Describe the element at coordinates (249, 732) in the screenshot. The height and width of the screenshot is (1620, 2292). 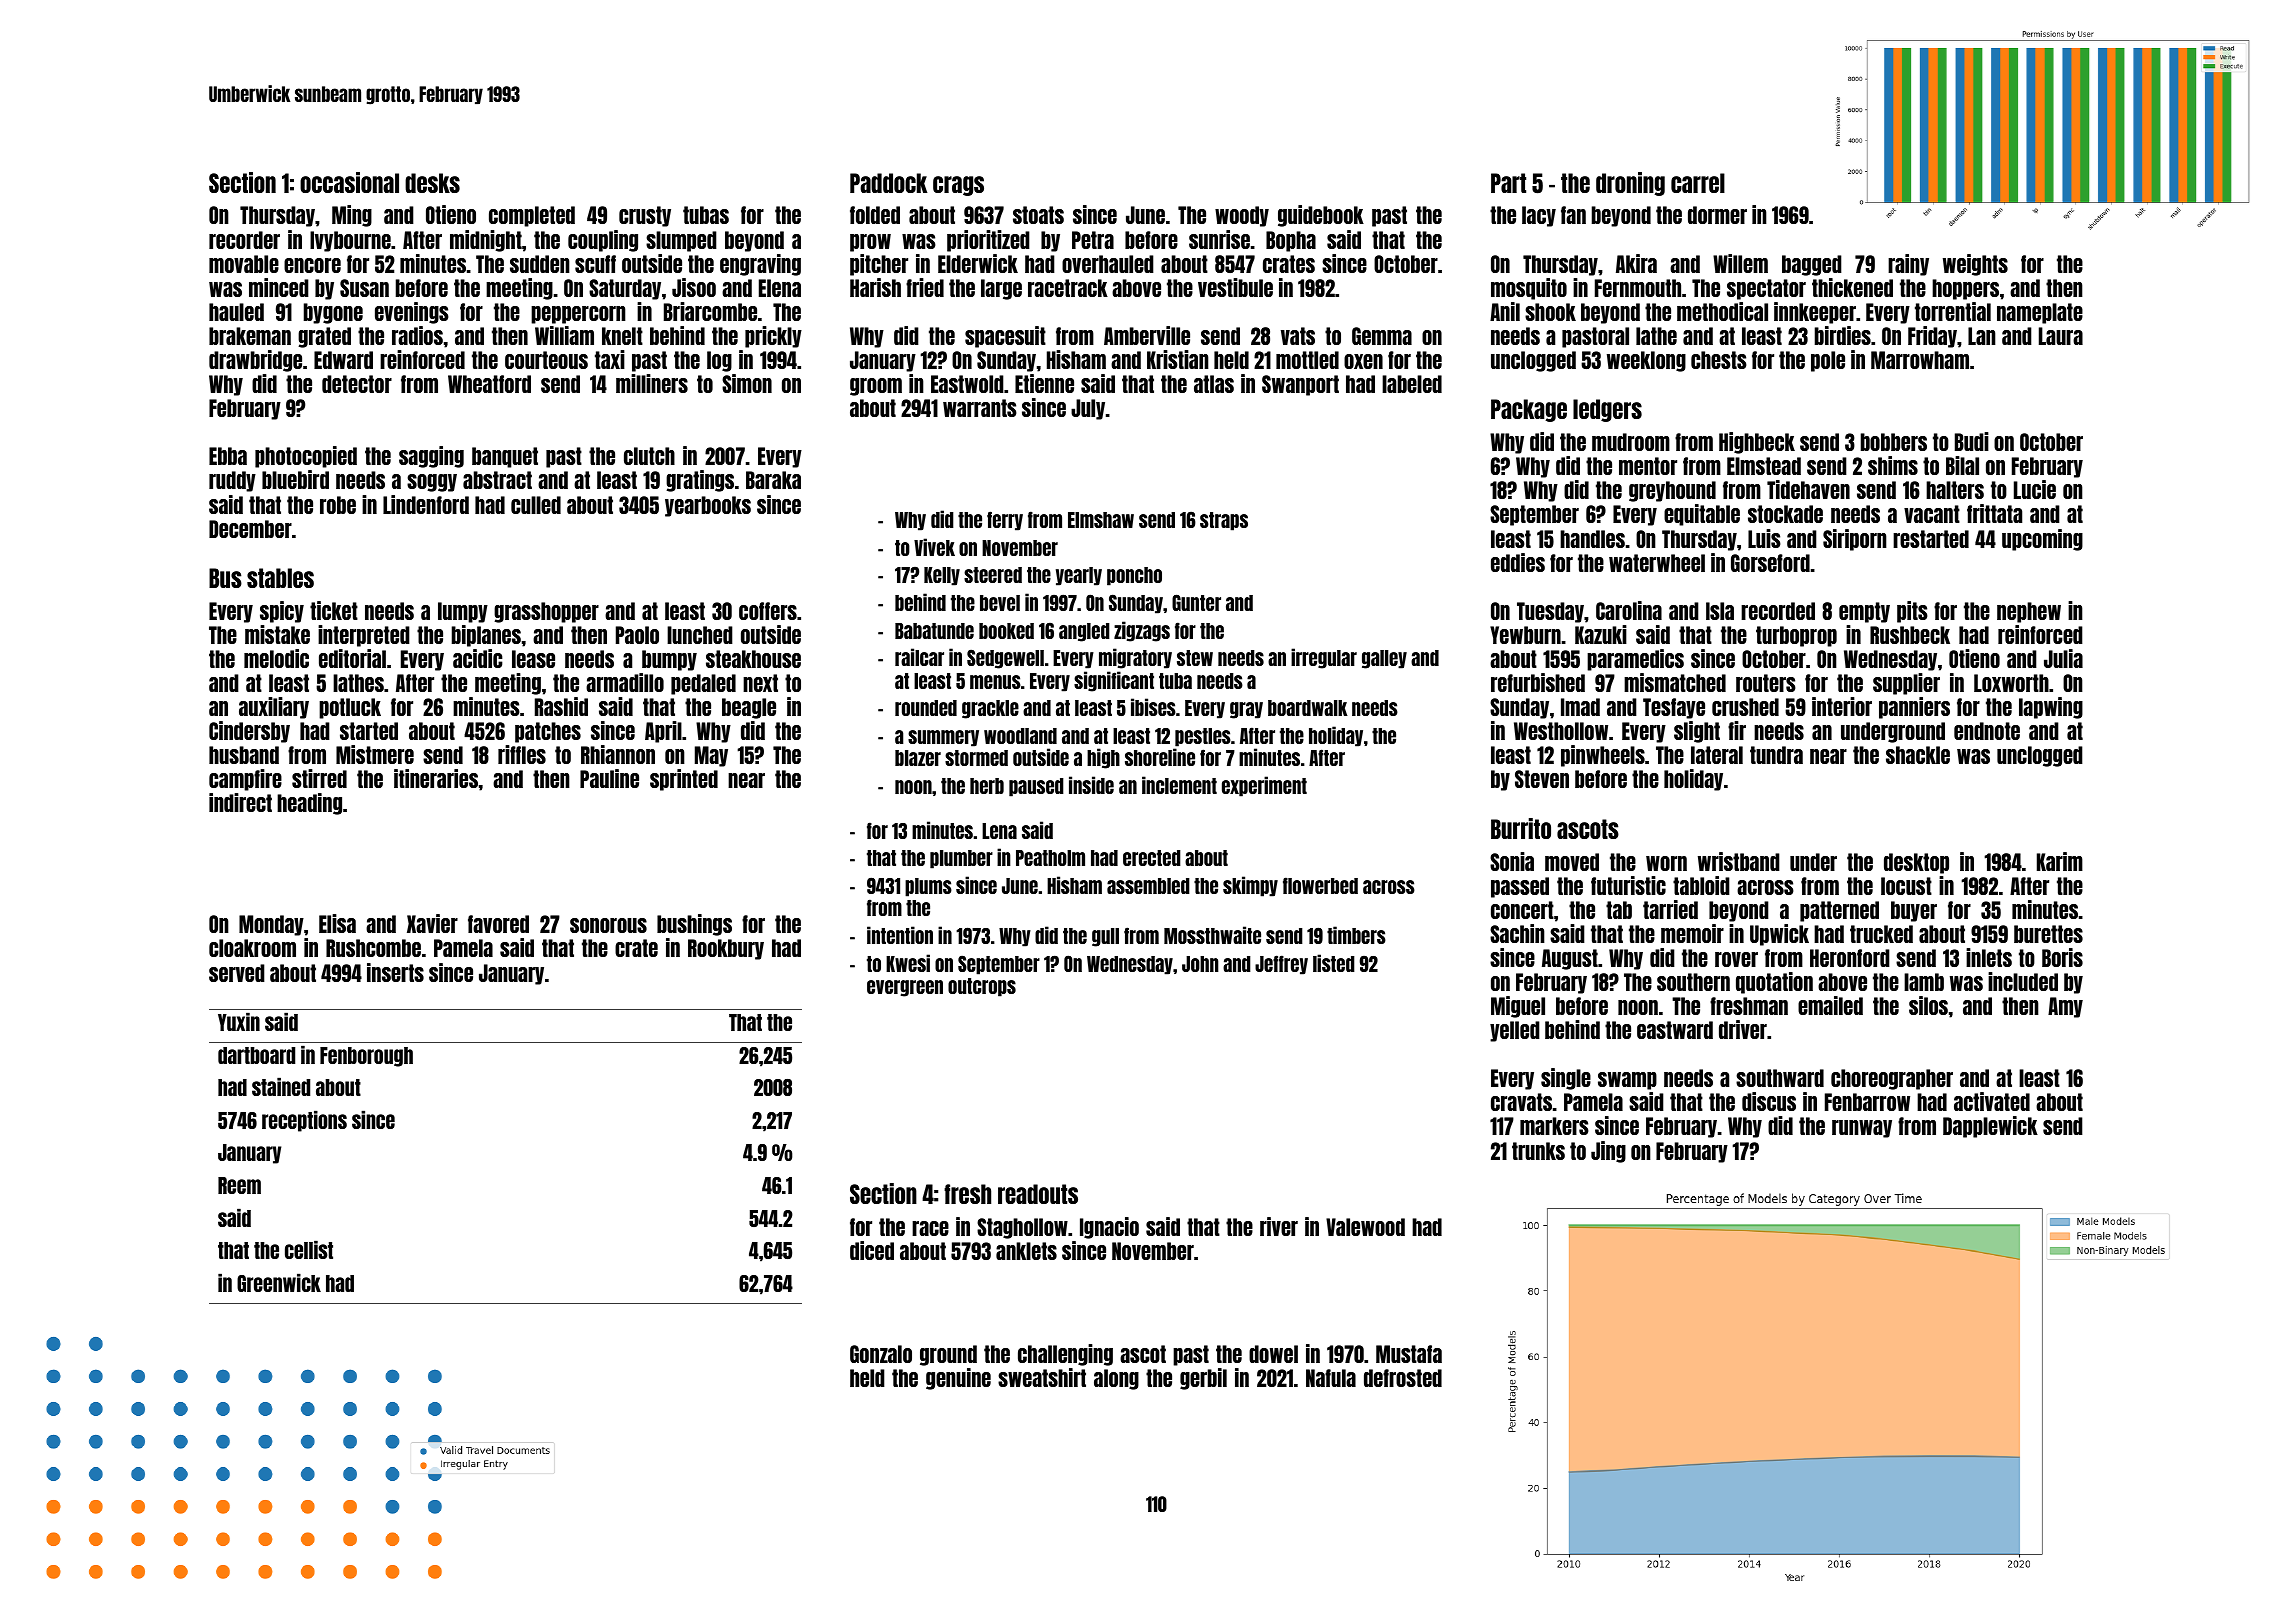
I see `Cindersby` at that location.
